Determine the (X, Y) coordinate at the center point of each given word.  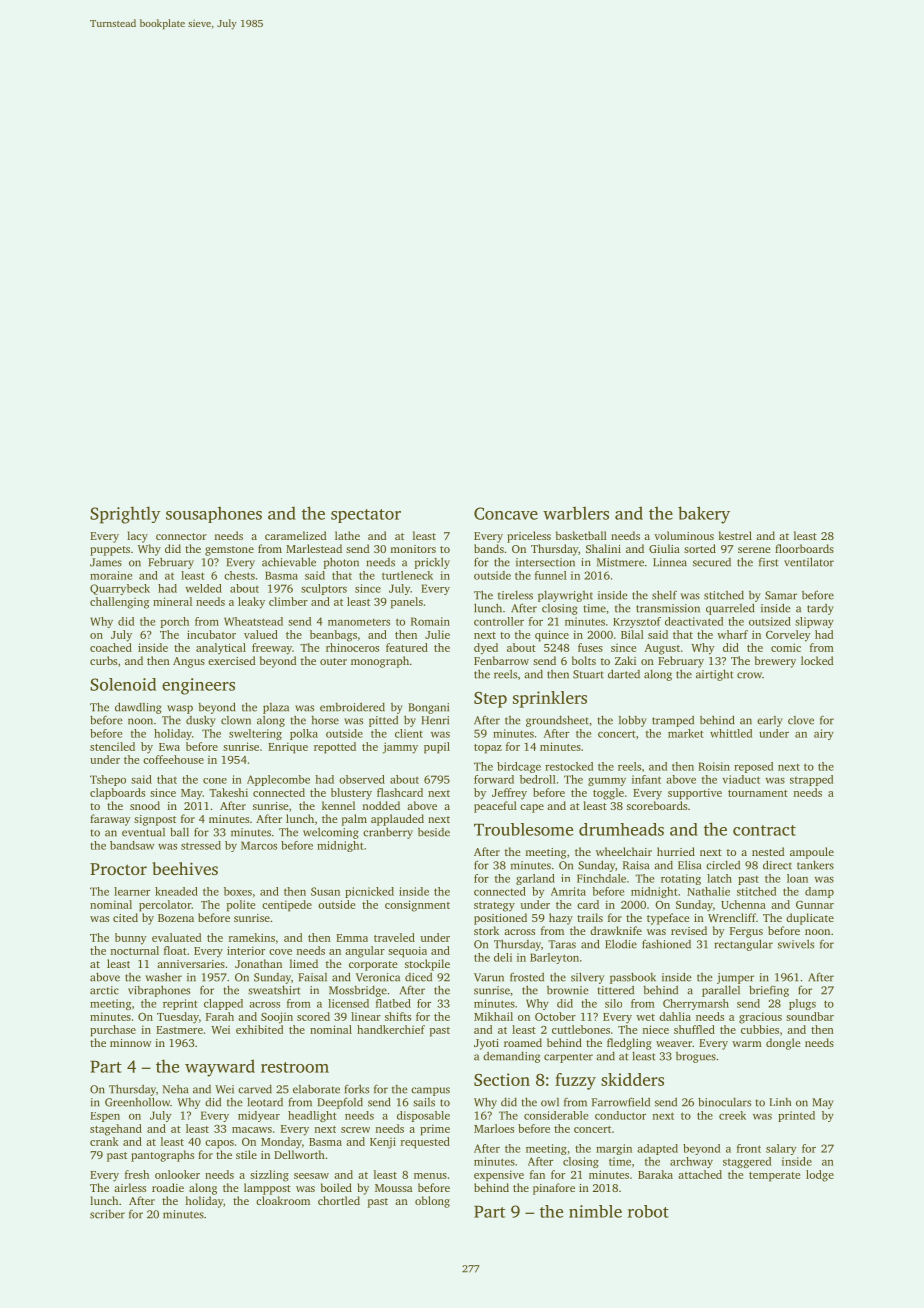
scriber (107, 1214)
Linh (780, 1102)
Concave (506, 513)
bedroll (538, 779)
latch (719, 878)
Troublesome (523, 829)
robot (648, 1211)
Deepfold (340, 1103)
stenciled (112, 746)
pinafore (554, 1189)
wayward (220, 1068)
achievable (289, 562)
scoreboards (657, 805)
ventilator (809, 562)
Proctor (118, 869)
